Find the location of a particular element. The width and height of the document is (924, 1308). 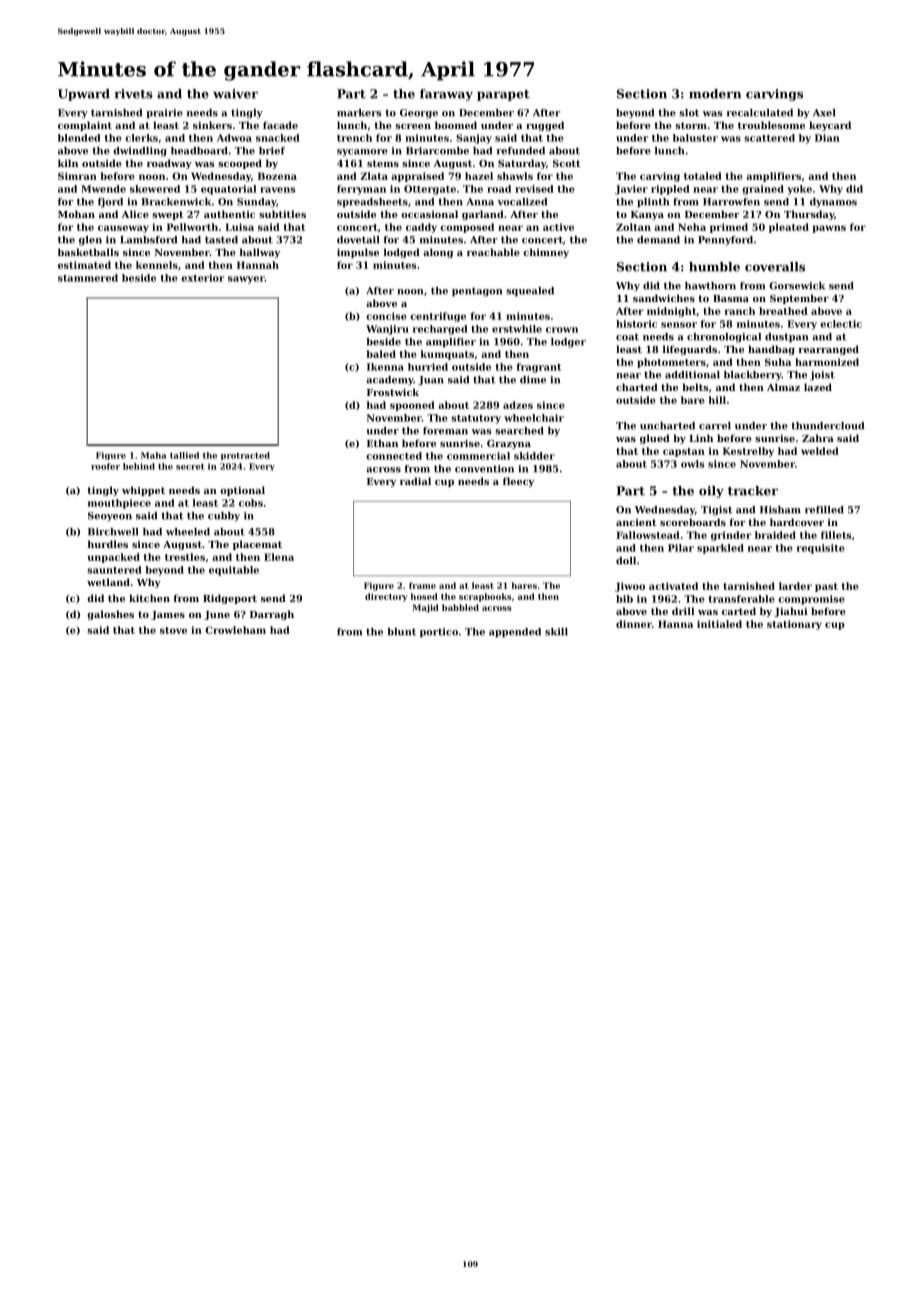

galoshes is located at coordinates (110, 615).
